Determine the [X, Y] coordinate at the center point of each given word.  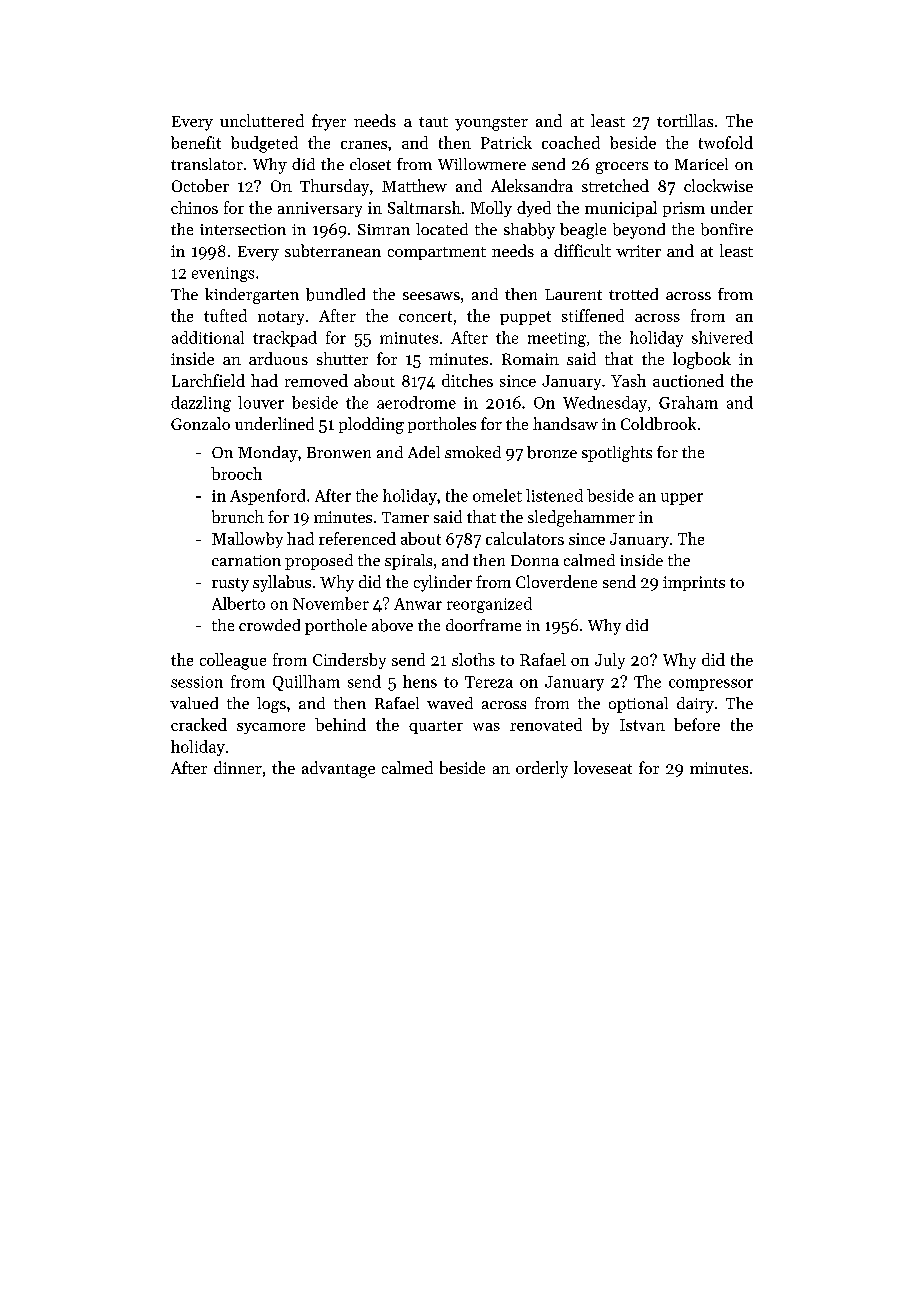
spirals [408, 562]
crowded [269, 625]
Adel [424, 452]
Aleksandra [532, 185]
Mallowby [247, 540]
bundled [335, 294]
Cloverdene [556, 581]
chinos [194, 207]
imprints [694, 583]
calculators [525, 538]
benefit [196, 142]
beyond [639, 231]
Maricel [701, 164]
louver [261, 402]
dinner [238, 767]
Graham [688, 402]
